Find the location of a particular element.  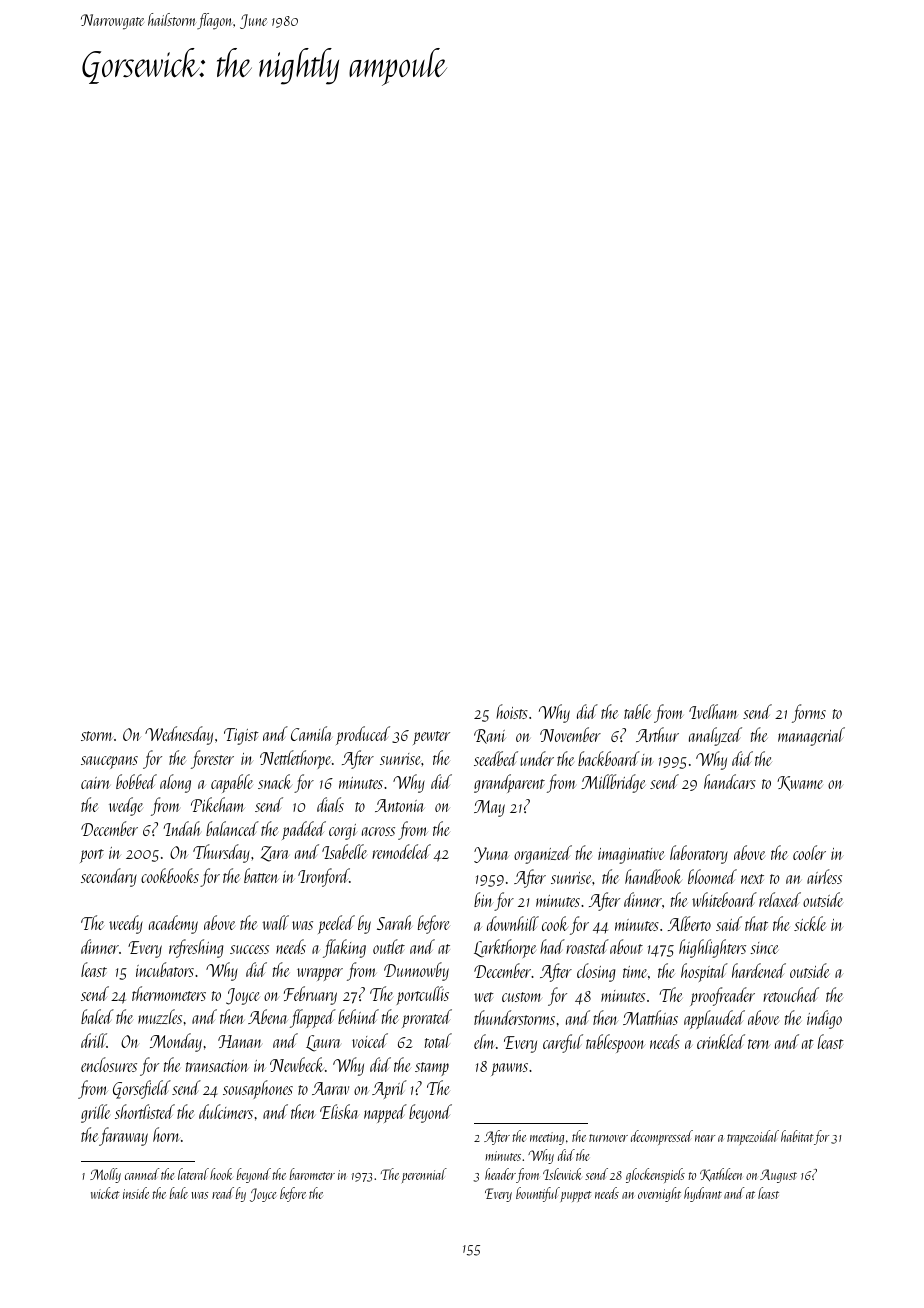

Camila is located at coordinates (311, 733).
